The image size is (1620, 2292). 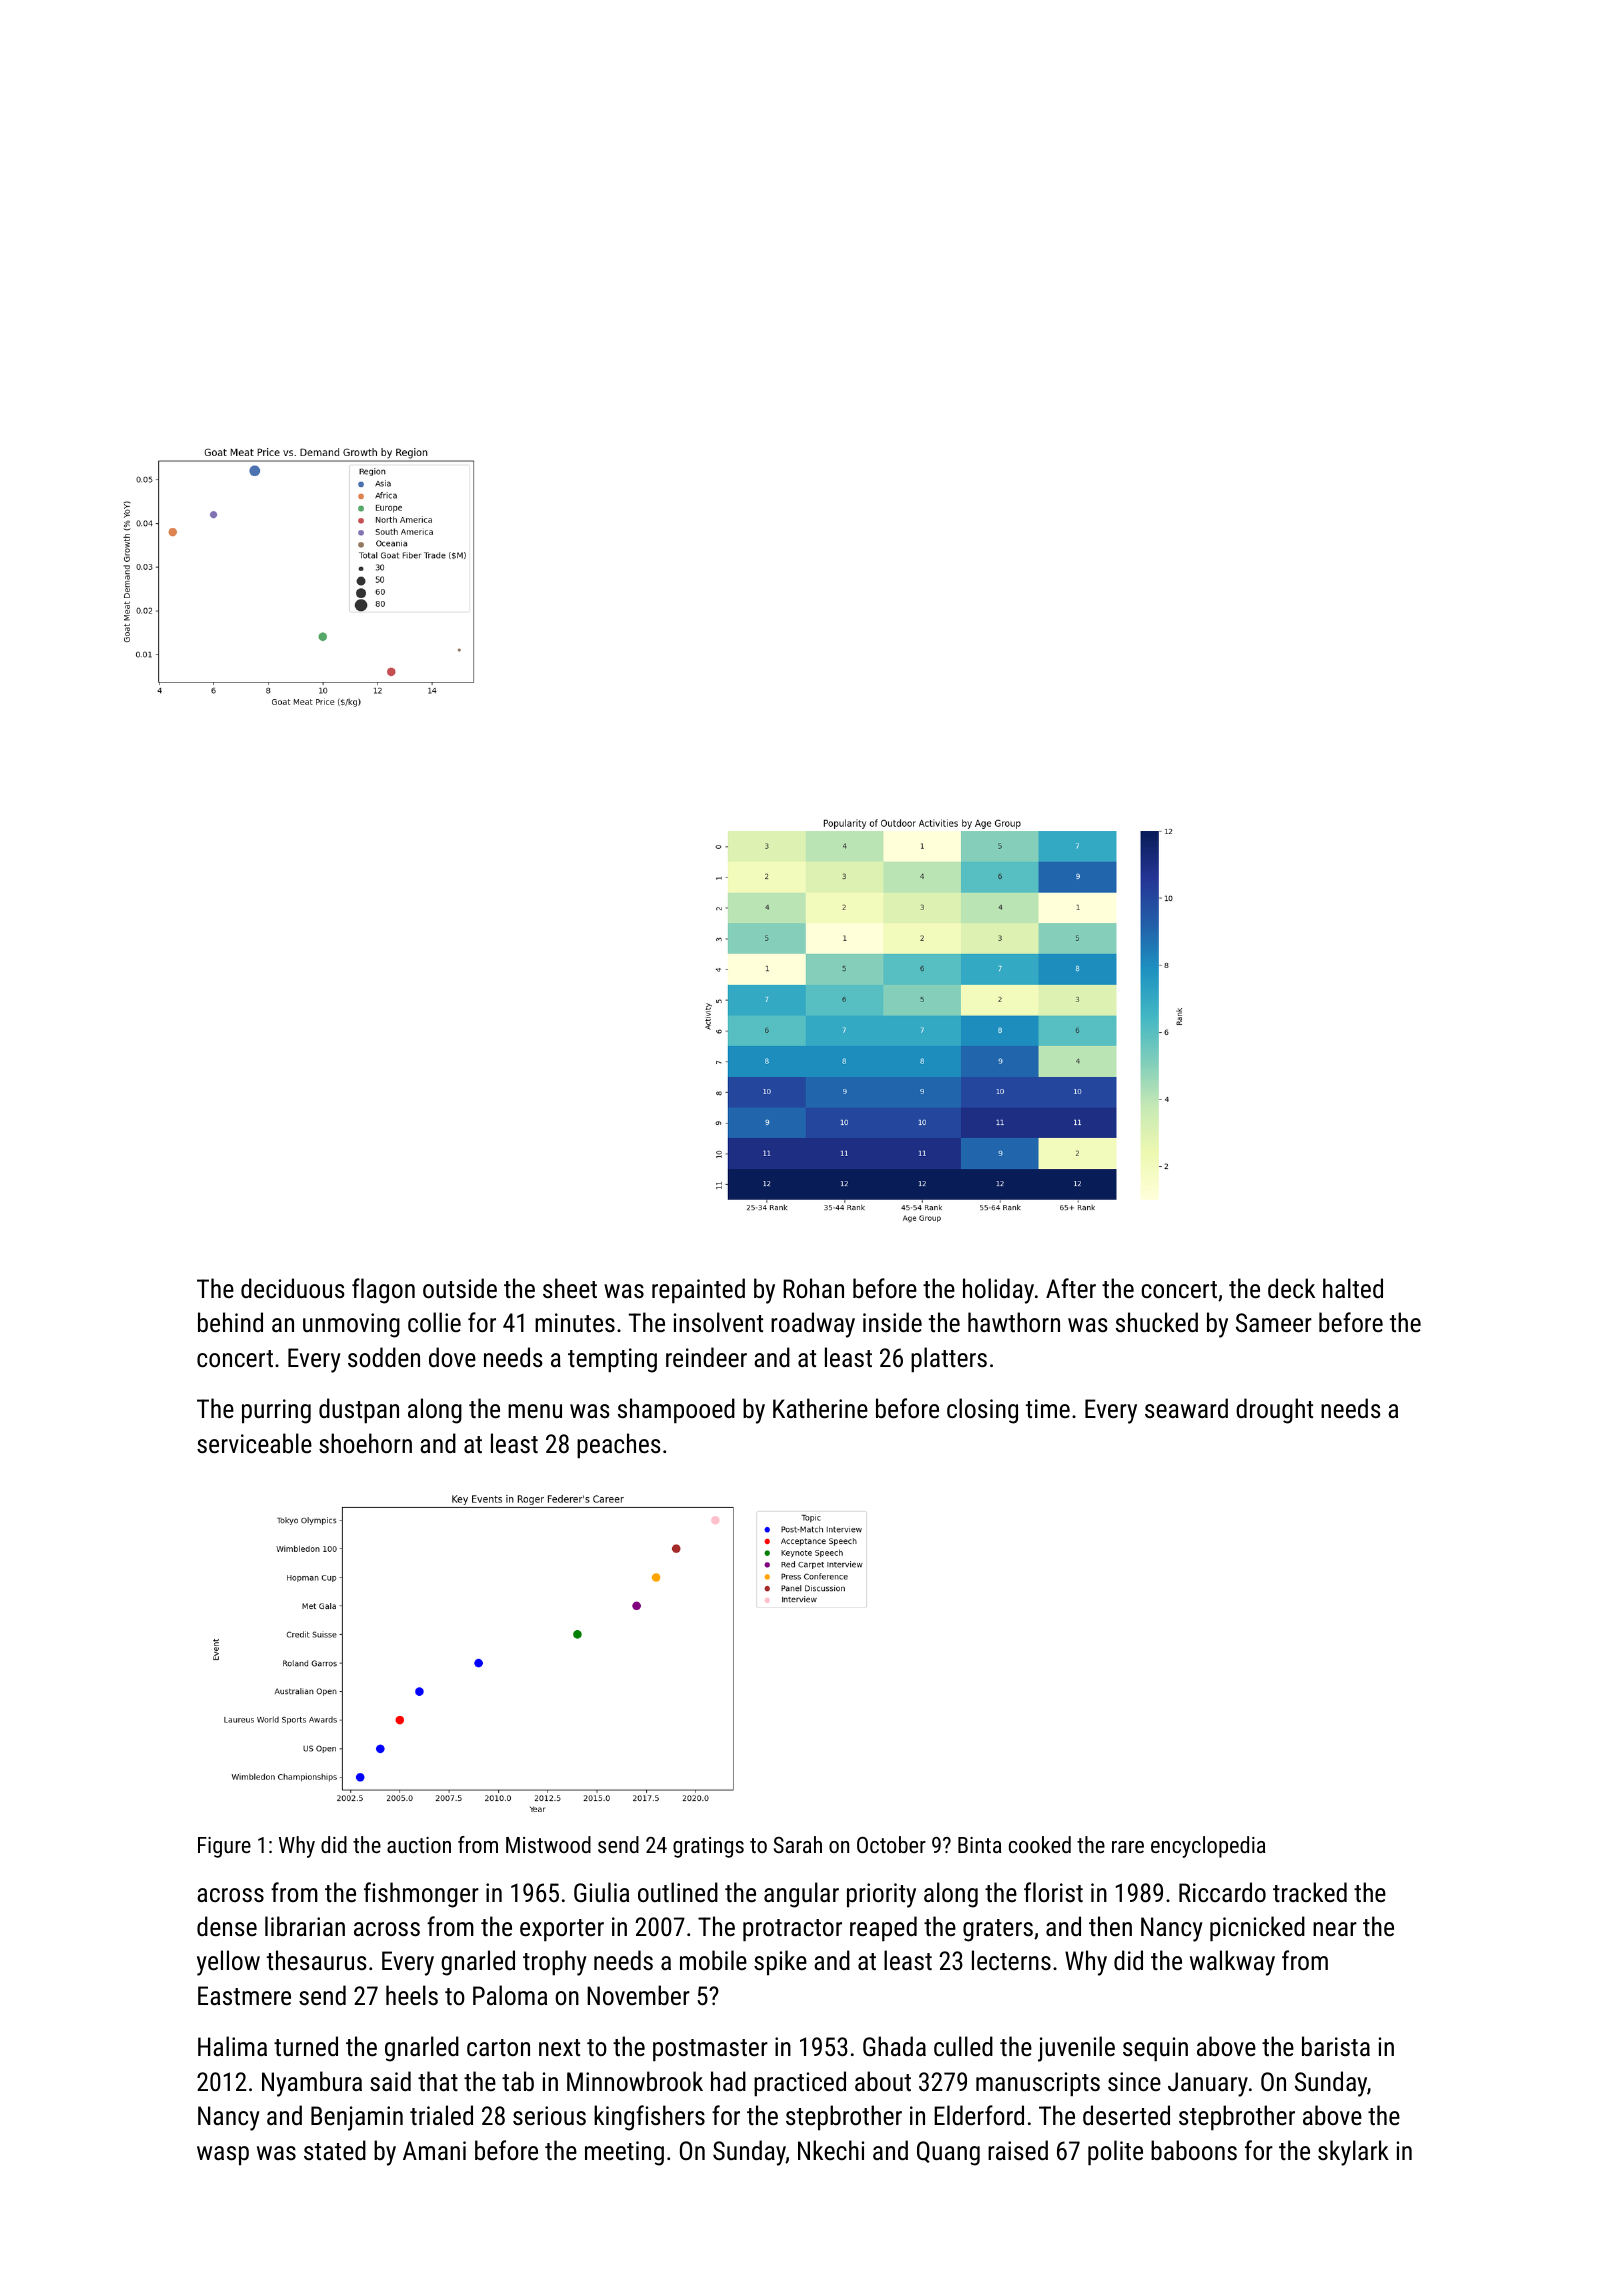 What do you see at coordinates (365, 1443) in the document?
I see `shoehorn` at bounding box center [365, 1443].
